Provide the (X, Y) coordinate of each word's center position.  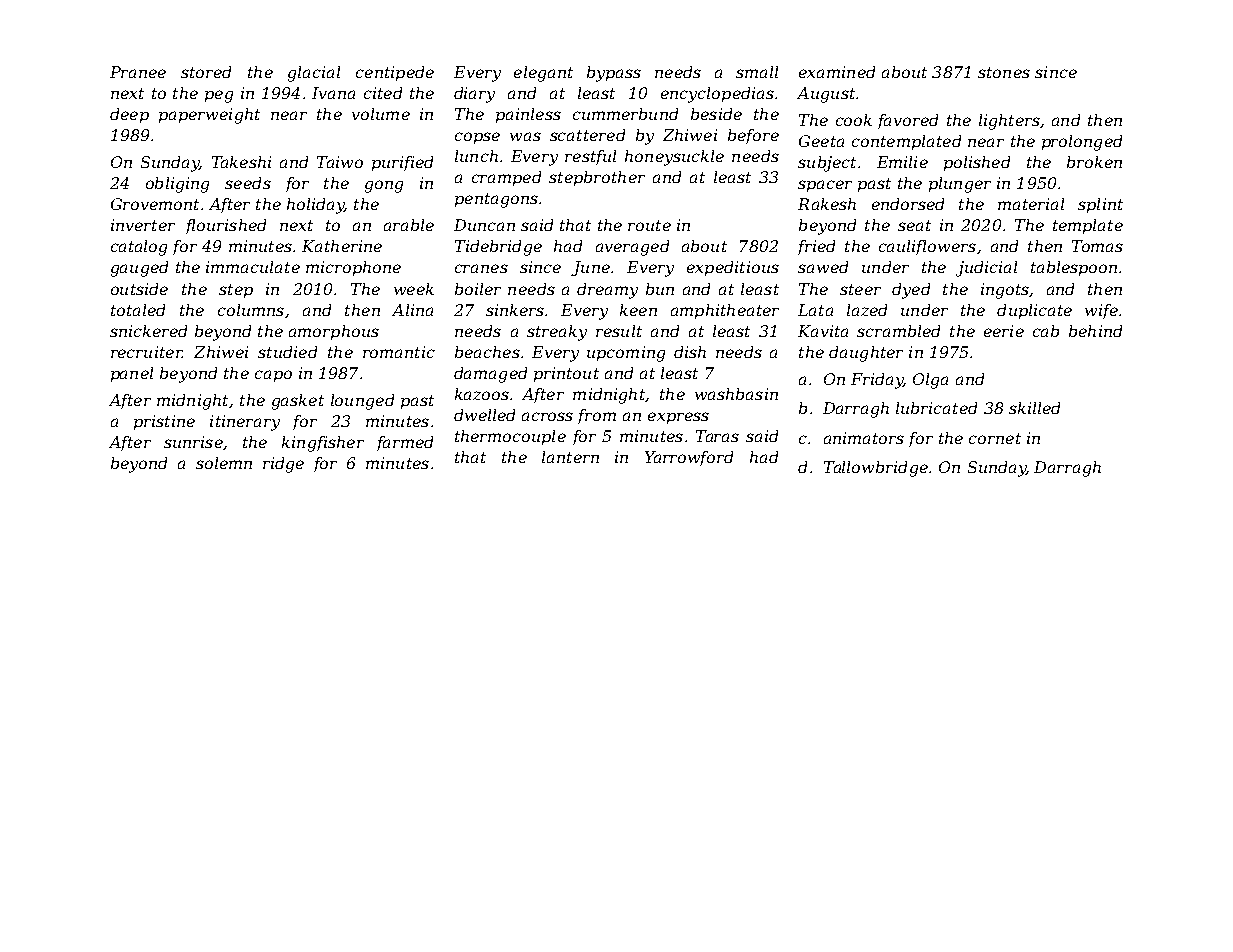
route (649, 225)
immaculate (253, 267)
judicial (986, 269)
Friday (877, 381)
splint (1100, 205)
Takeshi (241, 162)
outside (139, 289)
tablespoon (1074, 268)
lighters (1009, 122)
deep (129, 115)
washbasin (736, 394)
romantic (399, 352)
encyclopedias (717, 95)
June (590, 268)
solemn (224, 463)
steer (860, 289)
